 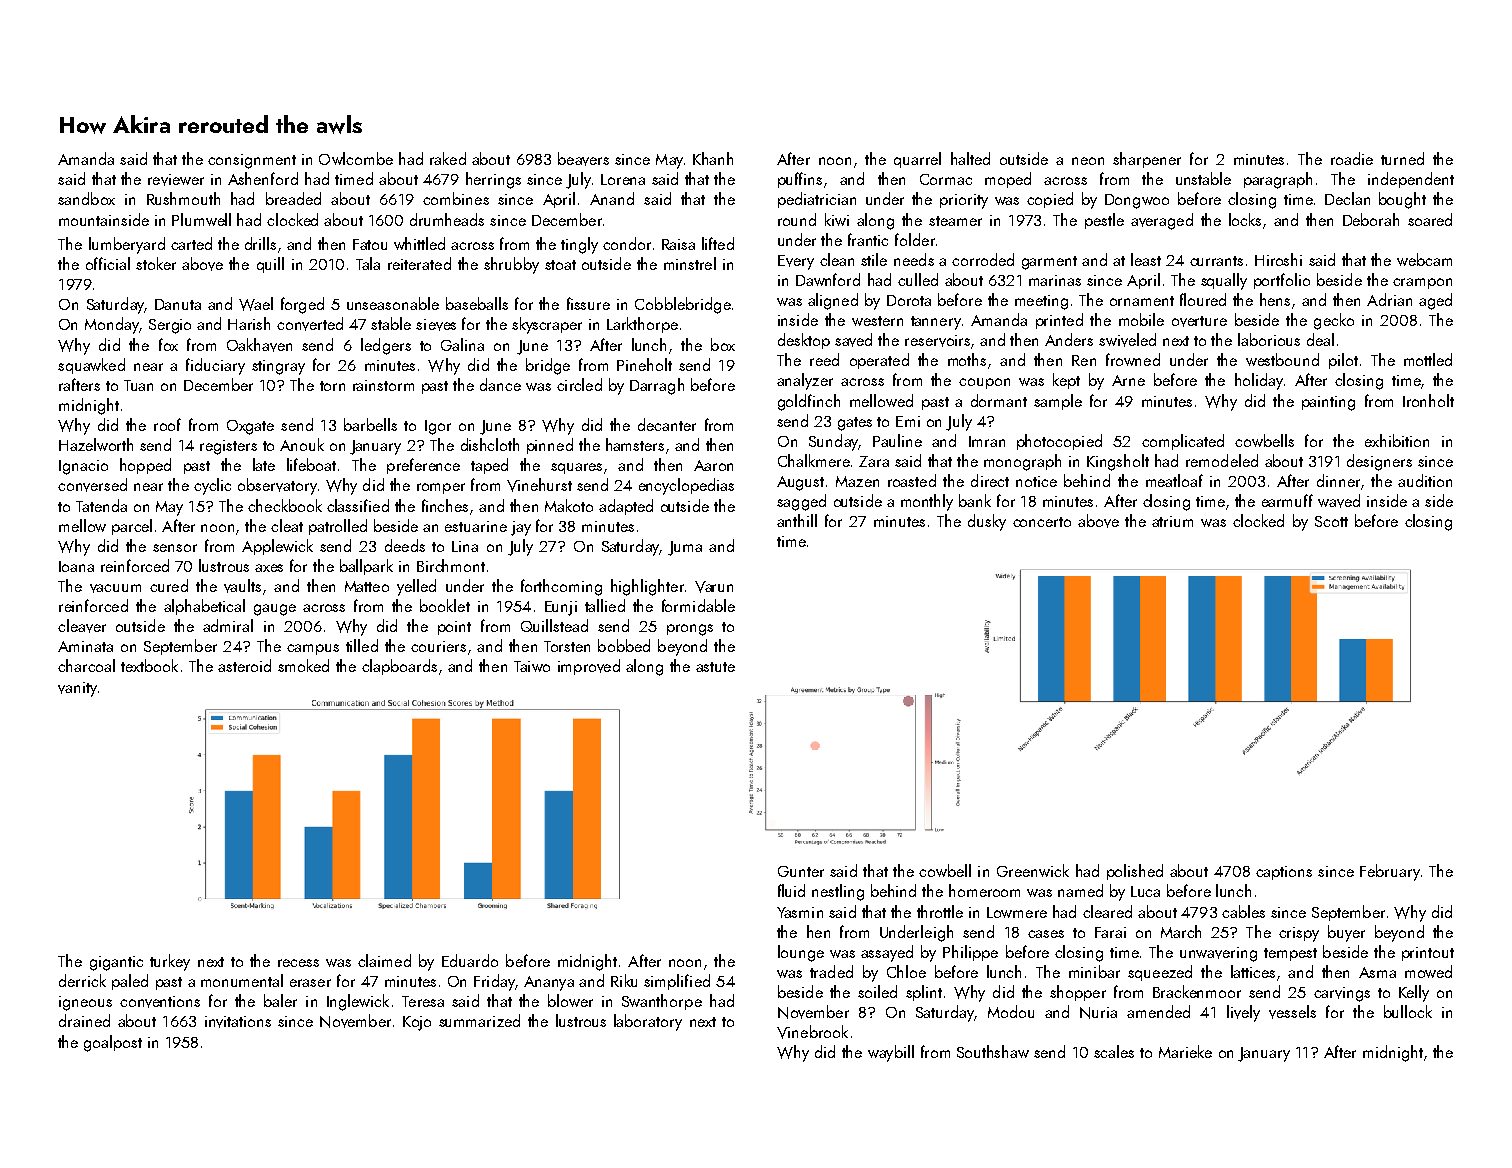 I want to click on carvings, so click(x=1342, y=994).
